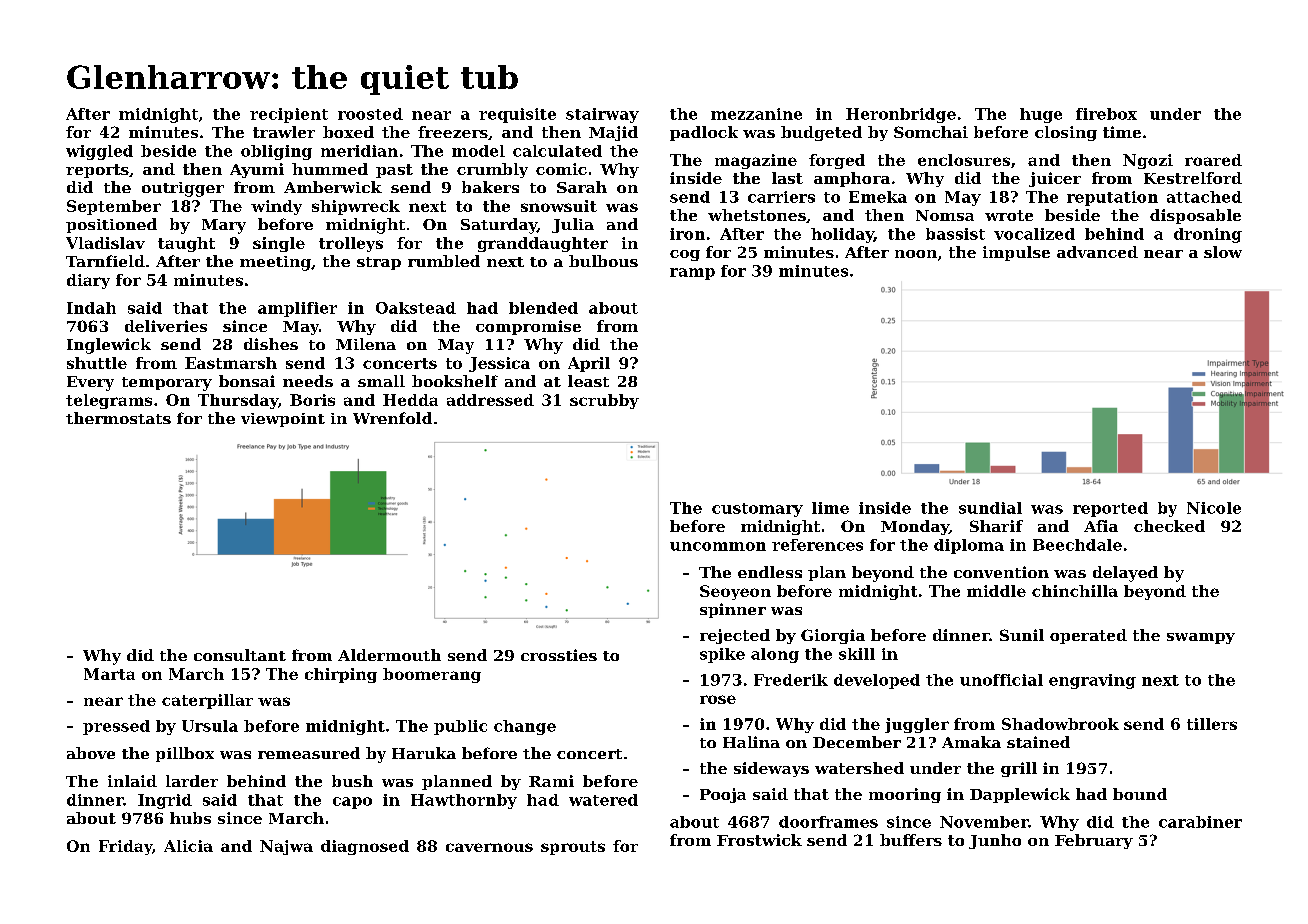 The width and height of the document is (1308, 924). Describe the element at coordinates (183, 189) in the document. I see `outrigger` at that location.
